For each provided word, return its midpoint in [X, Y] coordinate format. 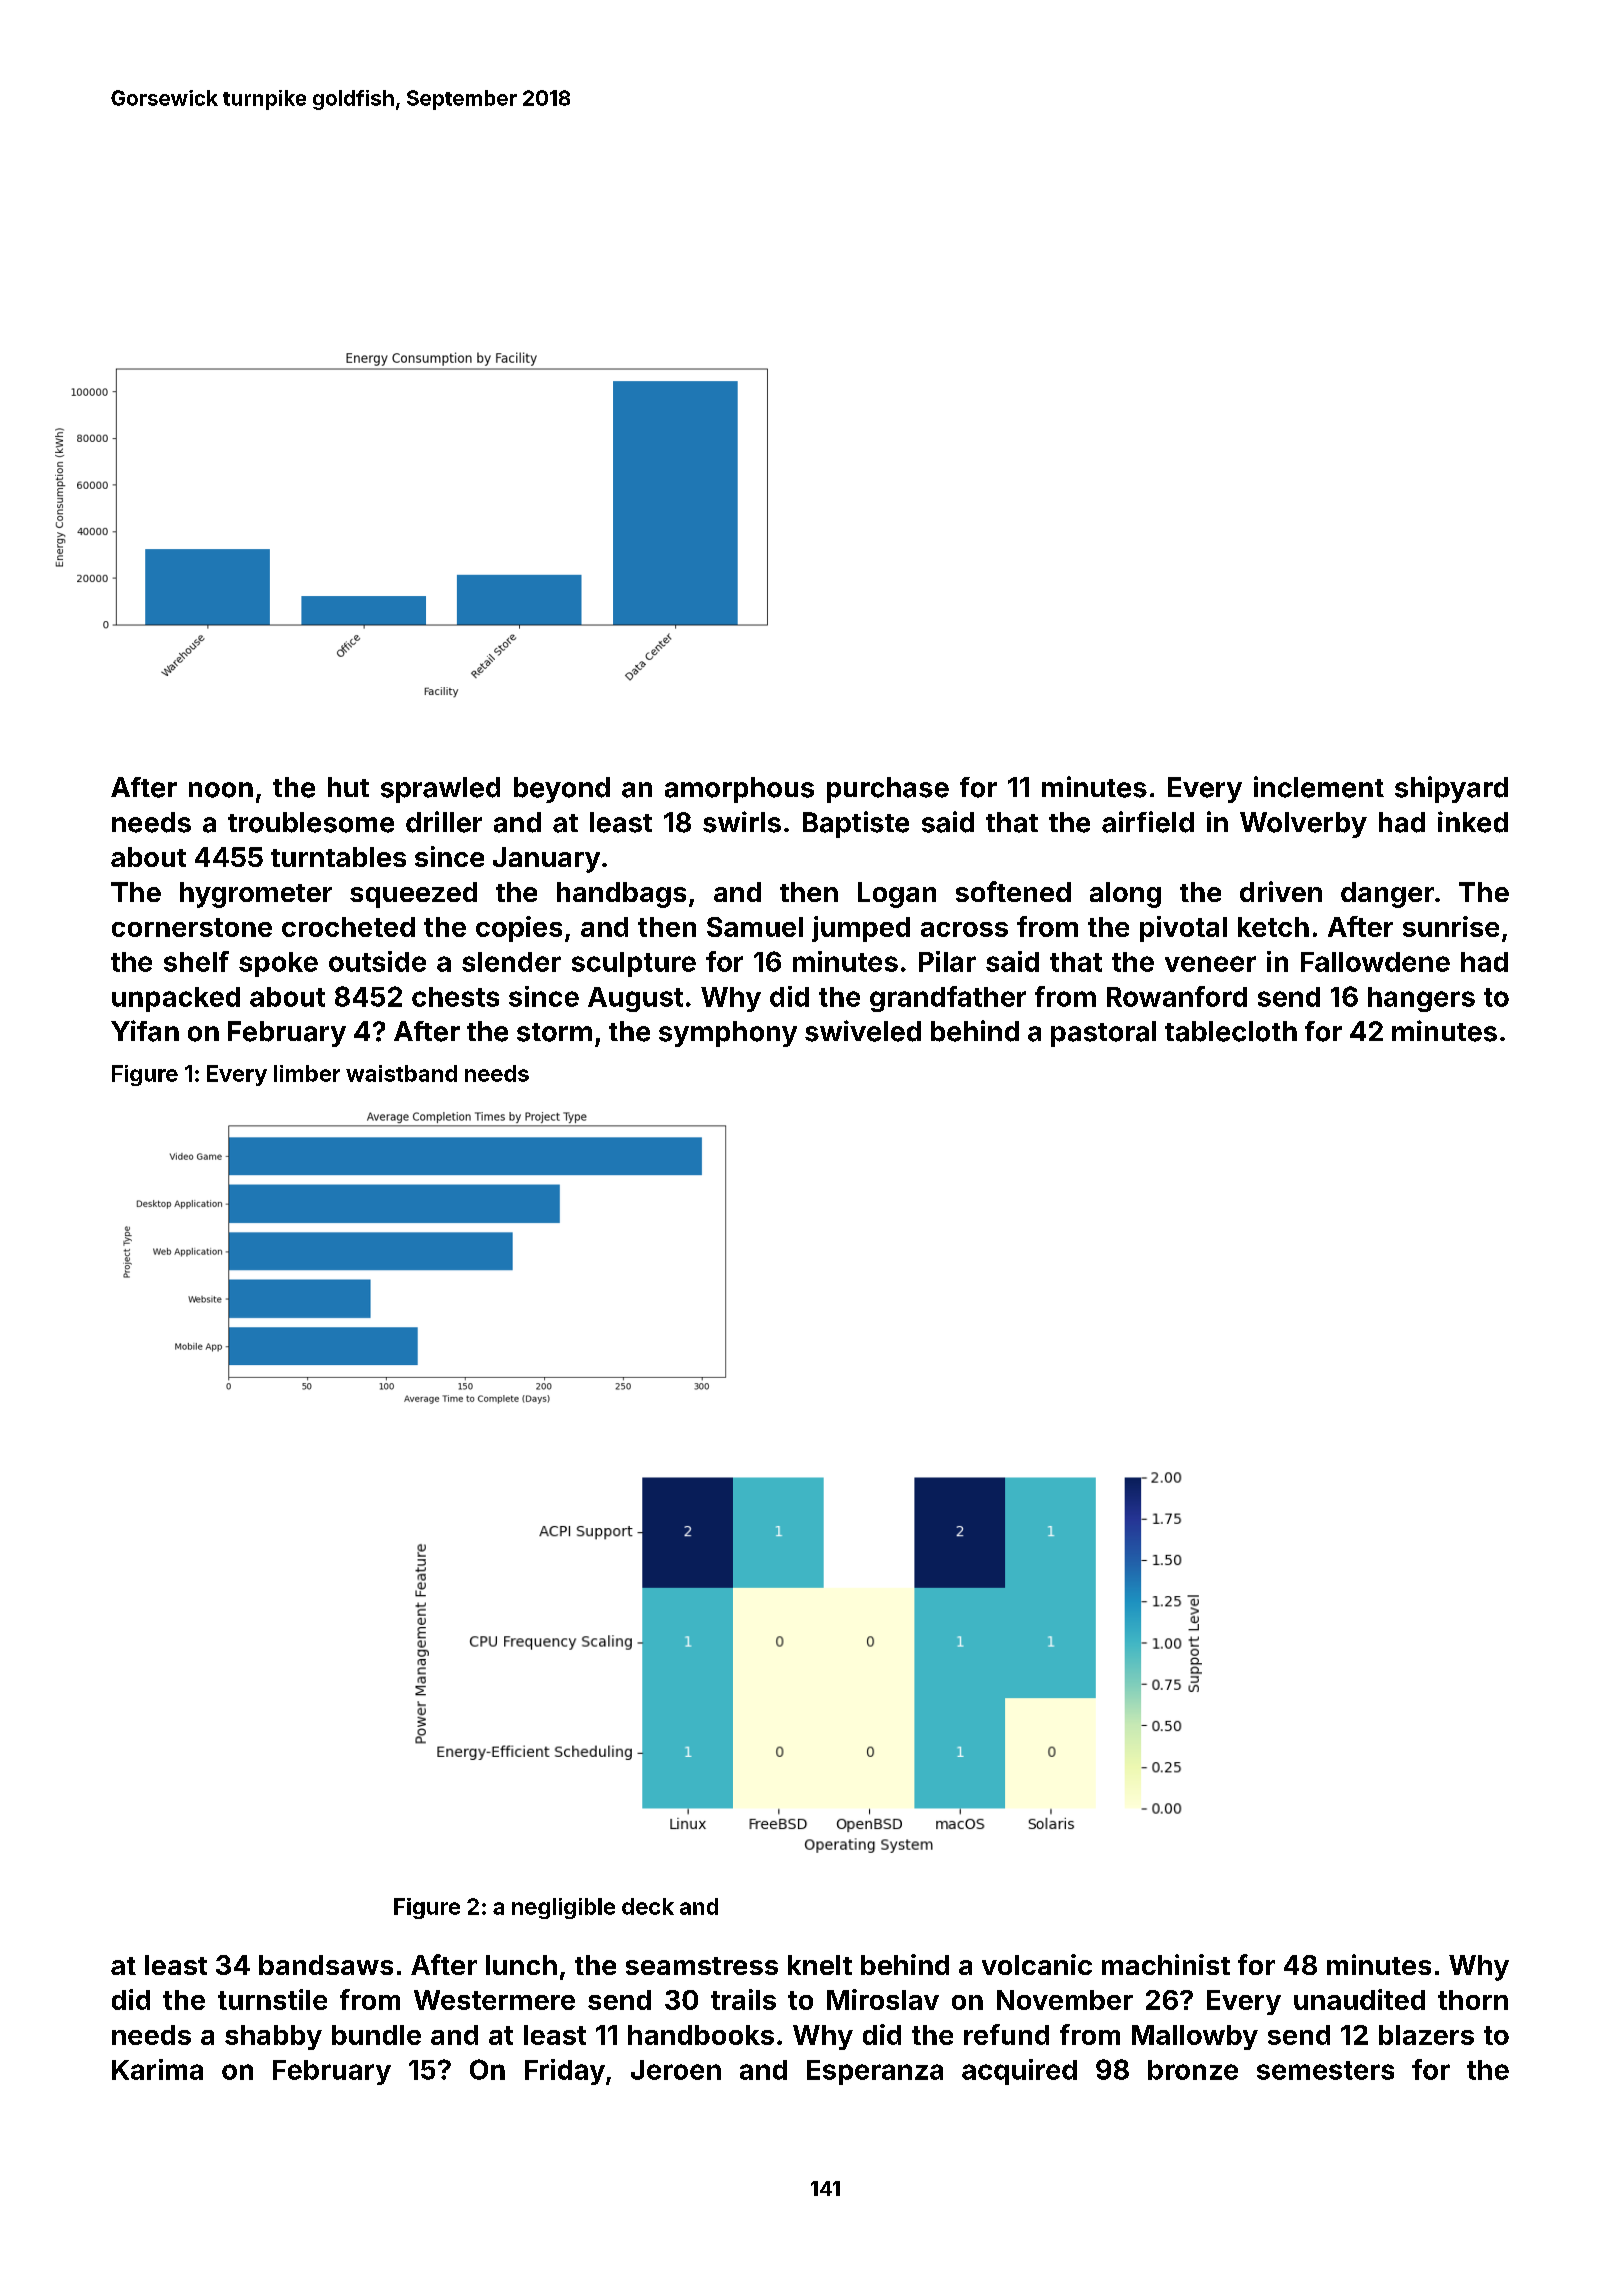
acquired [1019, 2072]
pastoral [1103, 1034]
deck [648, 1906]
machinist [1166, 1964]
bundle [376, 2035]
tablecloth [1231, 1031]
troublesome [311, 822]
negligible [563, 1908]
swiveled [863, 1031]
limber [307, 1073]
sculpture [634, 964]
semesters [1325, 2070]
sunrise [1451, 926]
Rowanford [1177, 996]
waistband [401, 1073]
